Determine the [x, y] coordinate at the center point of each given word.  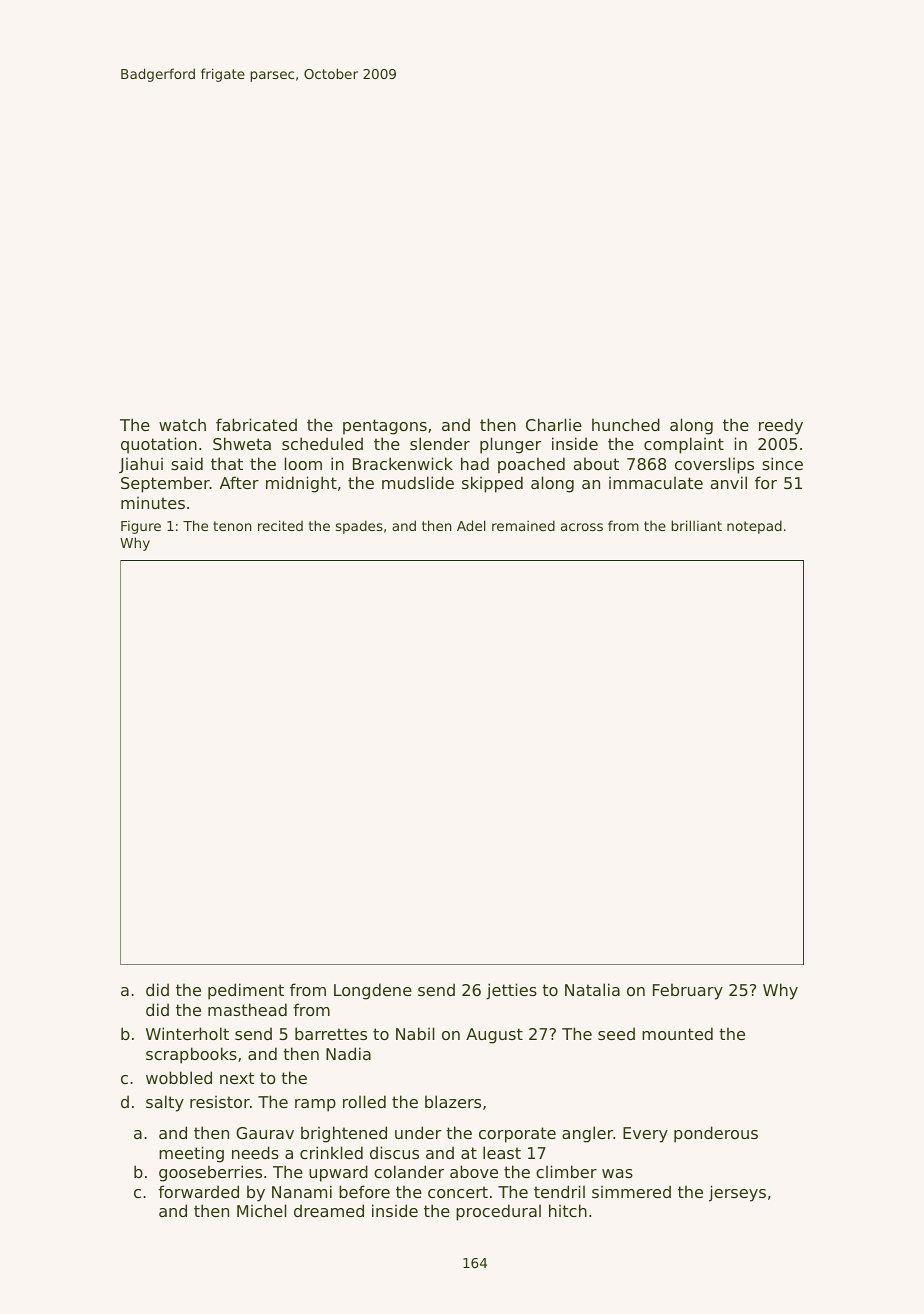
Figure [141, 527]
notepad [754, 527]
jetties [511, 991]
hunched [626, 424]
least [502, 1152]
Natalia [592, 989]
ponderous [716, 1134]
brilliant [696, 525]
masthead [247, 1009]
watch [182, 424]
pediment [246, 991]
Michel [261, 1210]
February [688, 991]
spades [359, 527]
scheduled [322, 443]
